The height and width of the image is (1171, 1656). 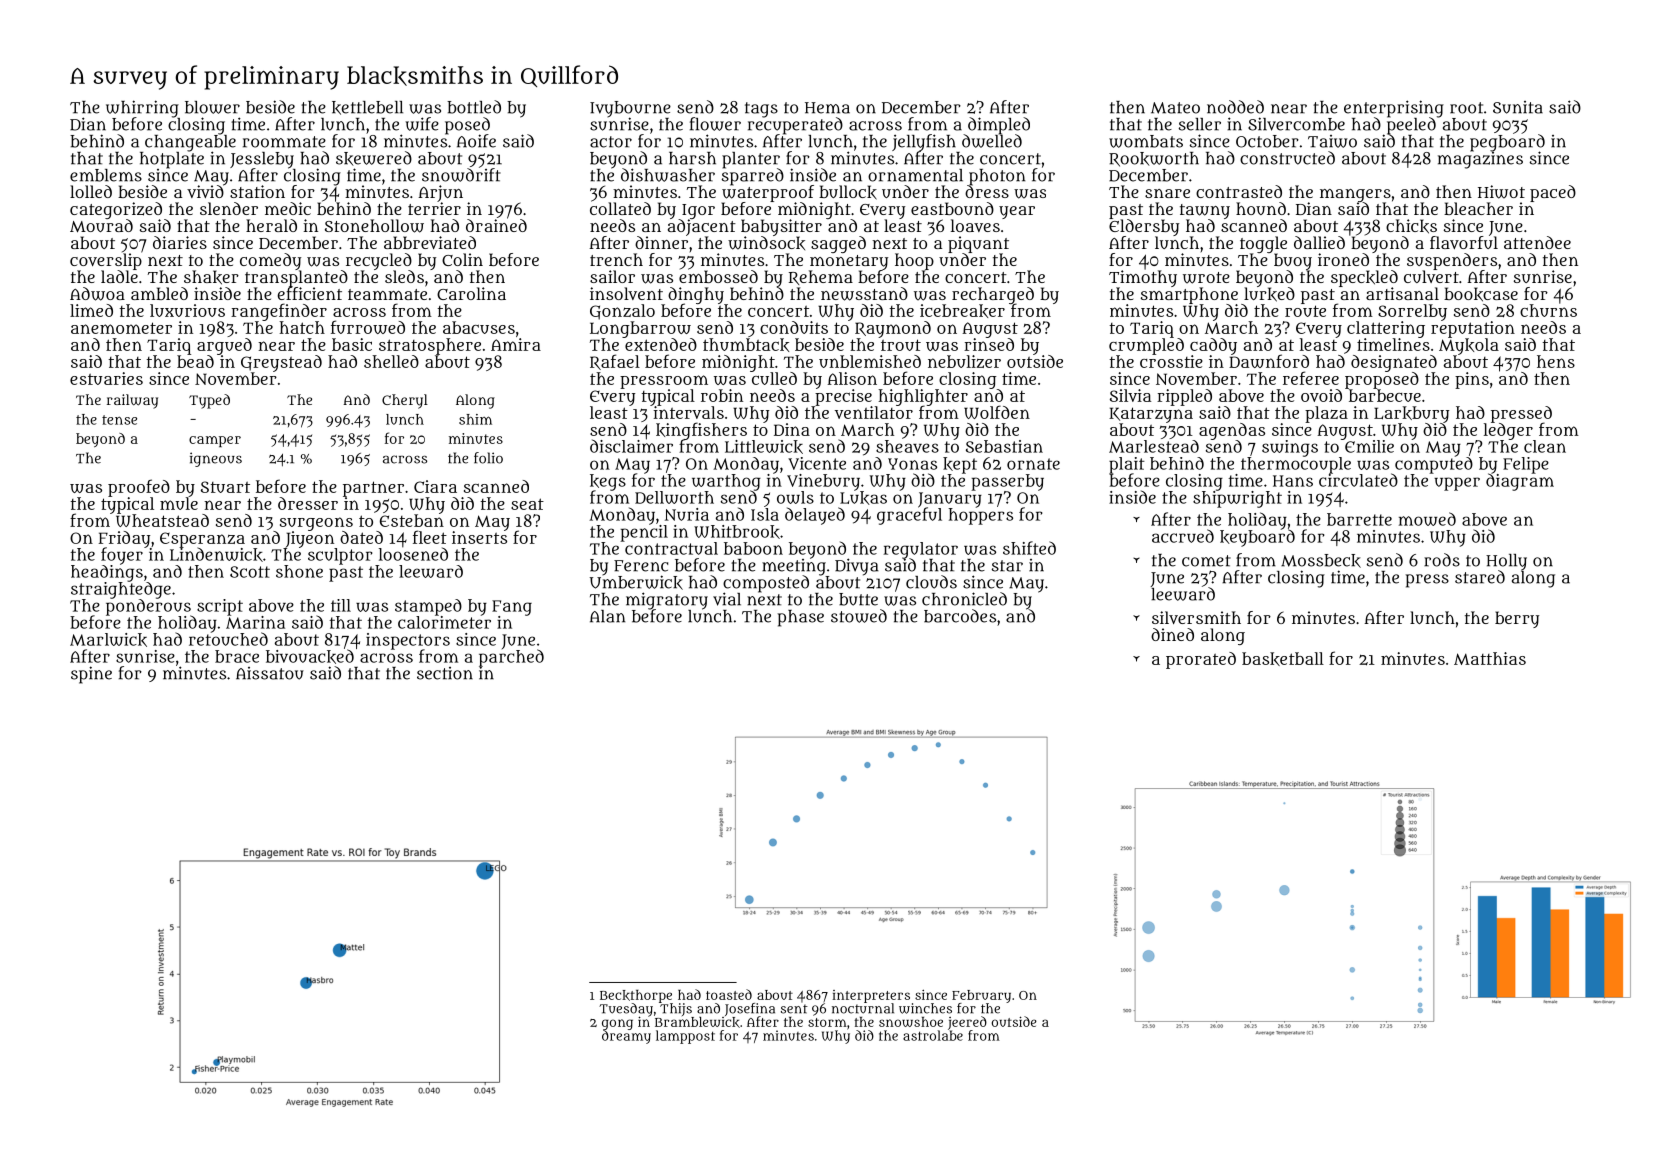 I want to click on Mykola, so click(x=1469, y=346).
